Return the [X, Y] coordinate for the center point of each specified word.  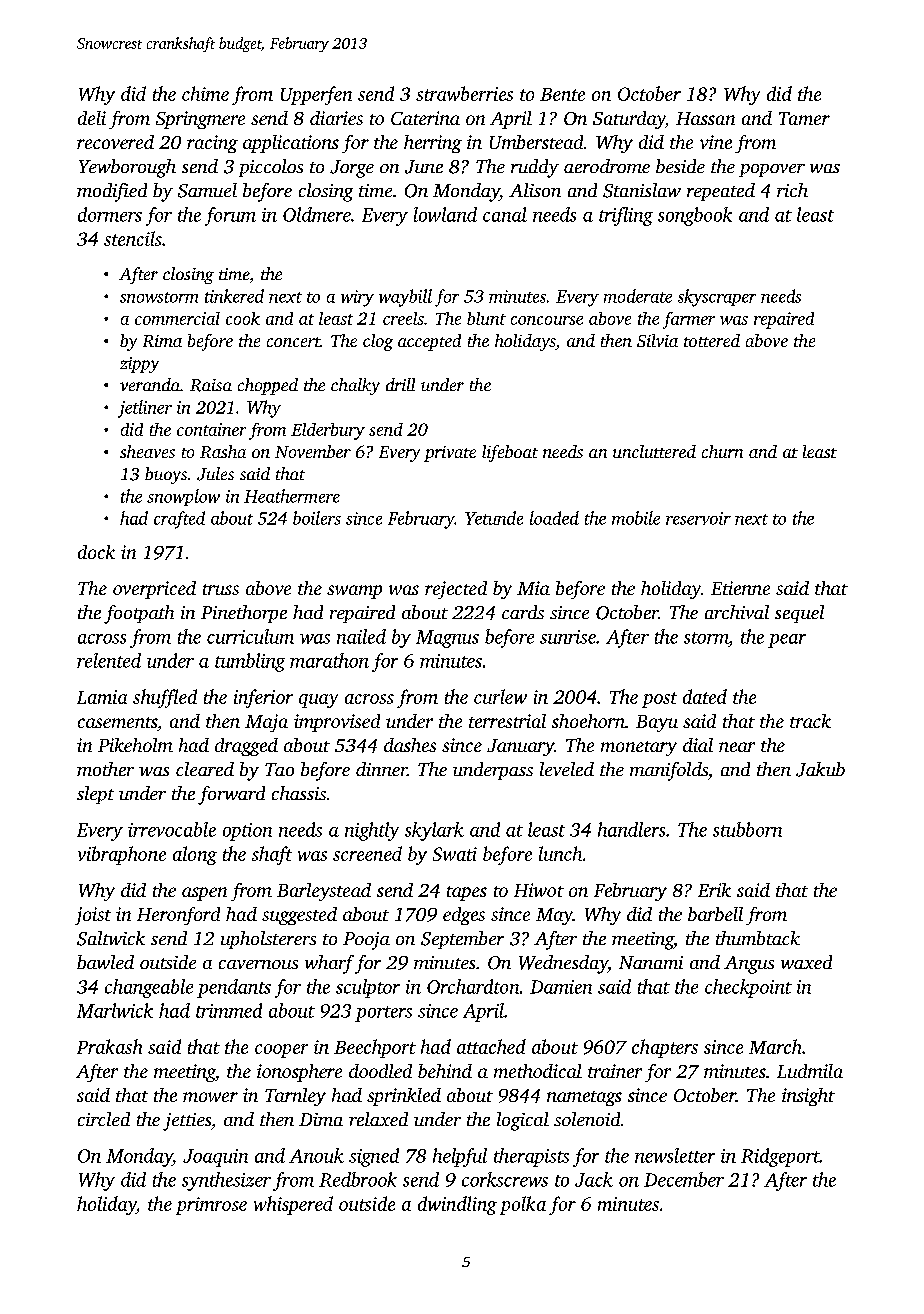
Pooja [366, 941]
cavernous [258, 964]
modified [112, 192]
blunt [486, 318]
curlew [500, 696]
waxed [806, 962]
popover [772, 170]
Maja [266, 723]
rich [792, 190]
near [737, 747]
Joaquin [215, 1158]
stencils [133, 238]
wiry [357, 298]
